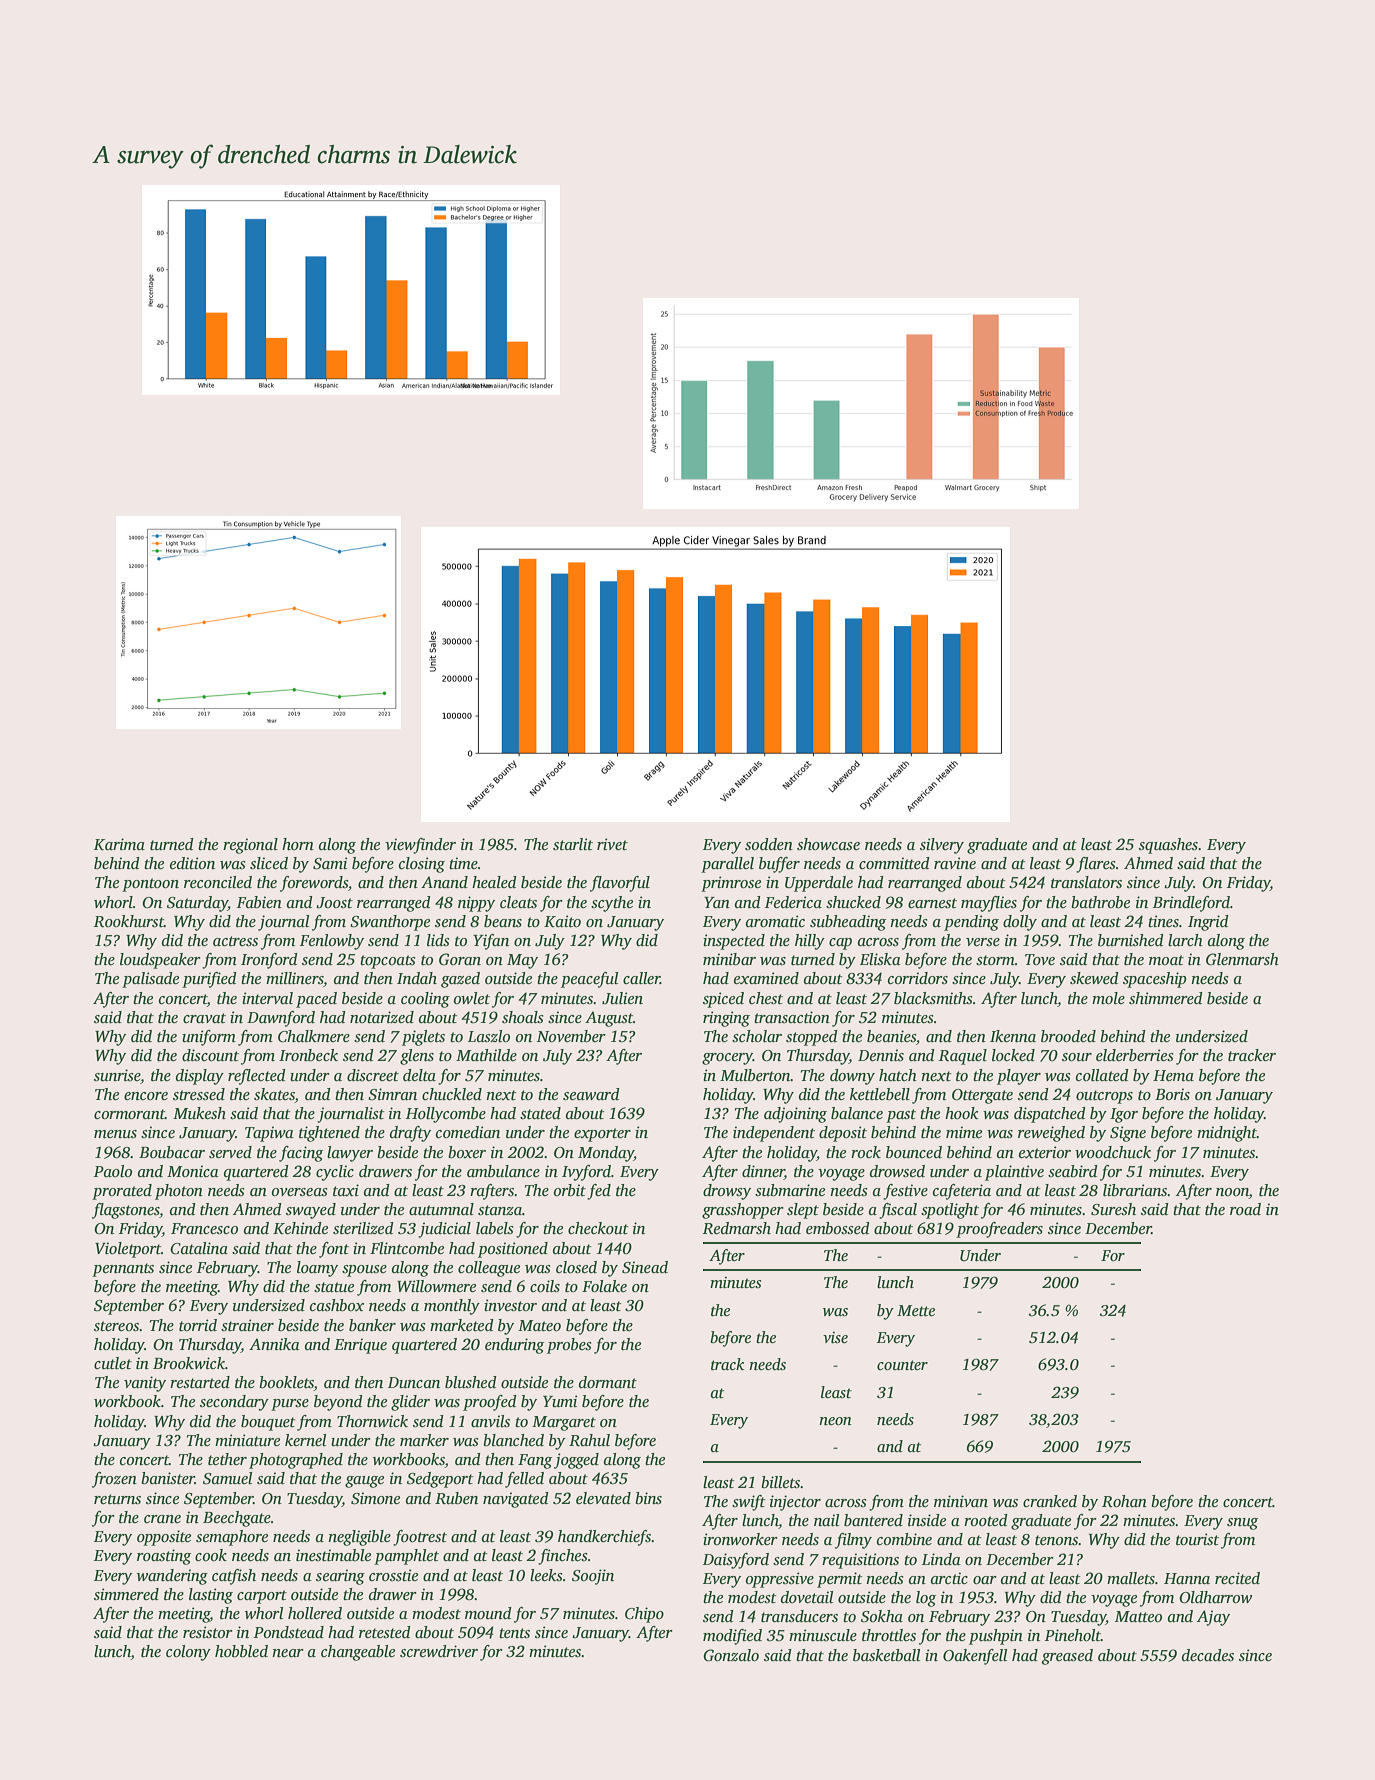  I want to click on miniature, so click(247, 1440).
